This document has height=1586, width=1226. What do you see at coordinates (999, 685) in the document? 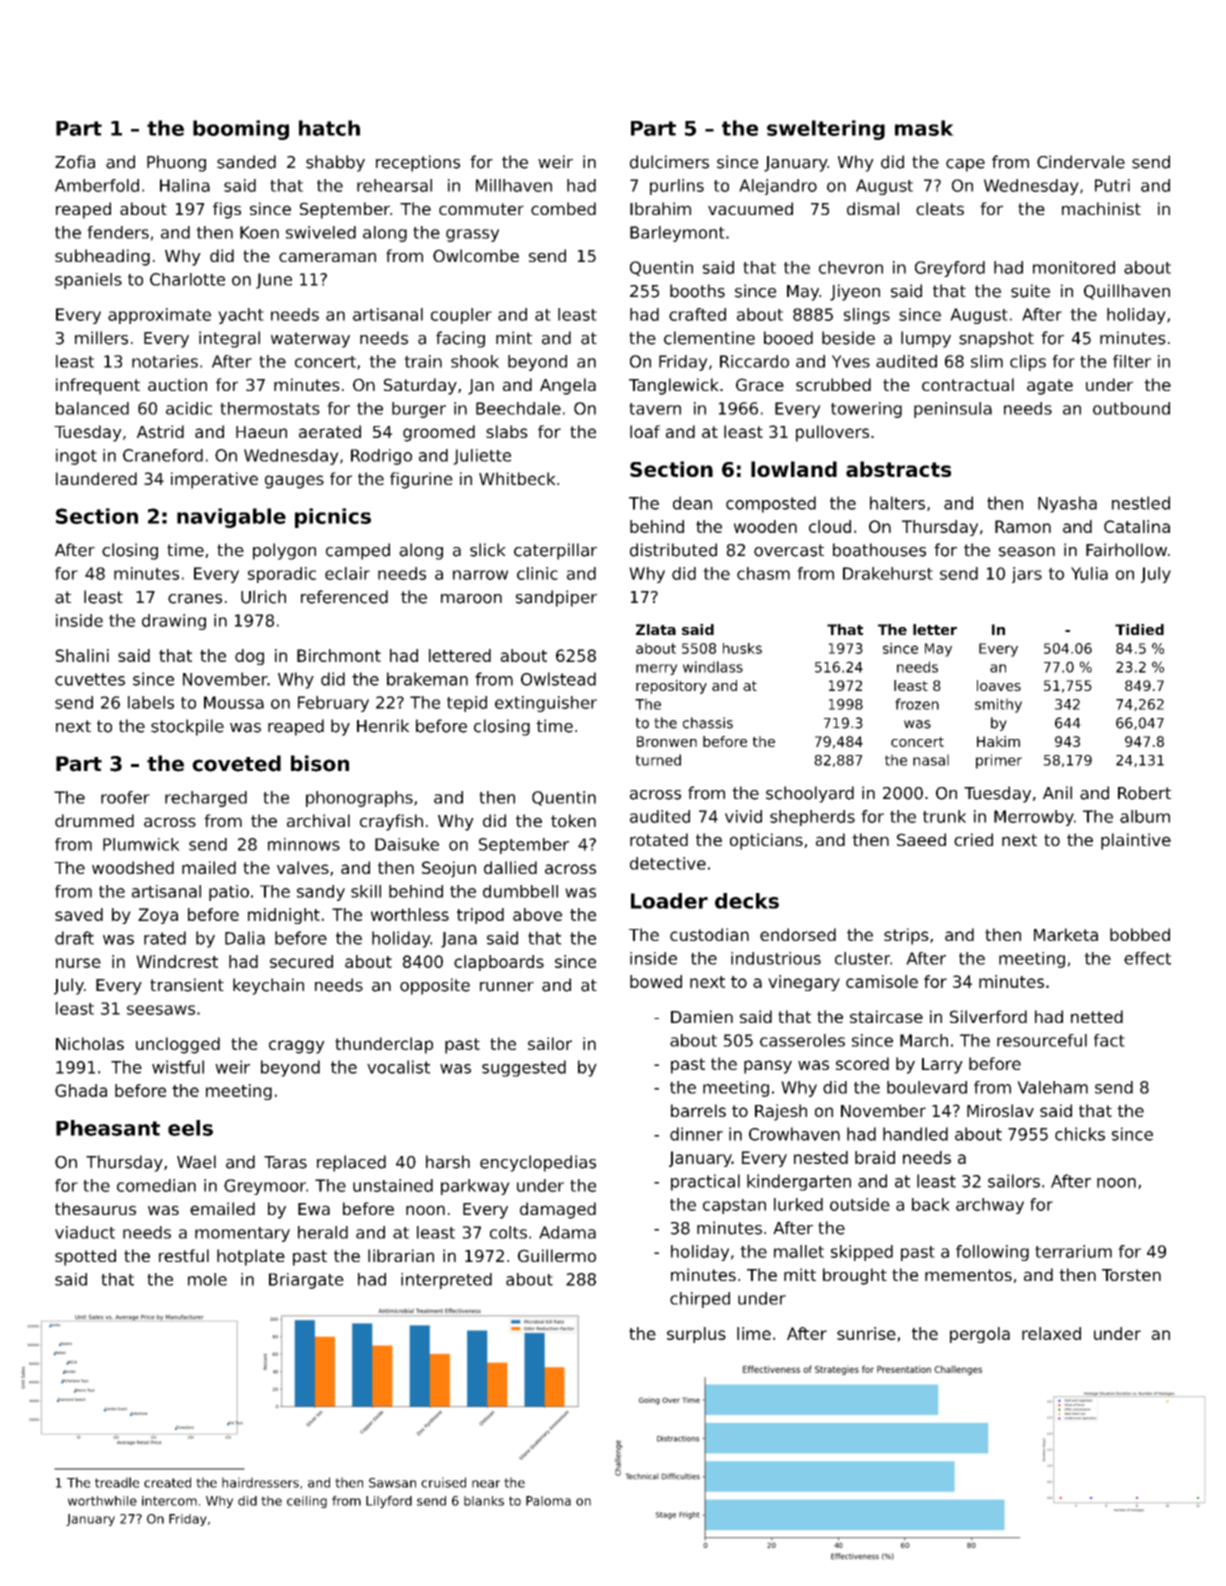
I see `loaves` at bounding box center [999, 685].
